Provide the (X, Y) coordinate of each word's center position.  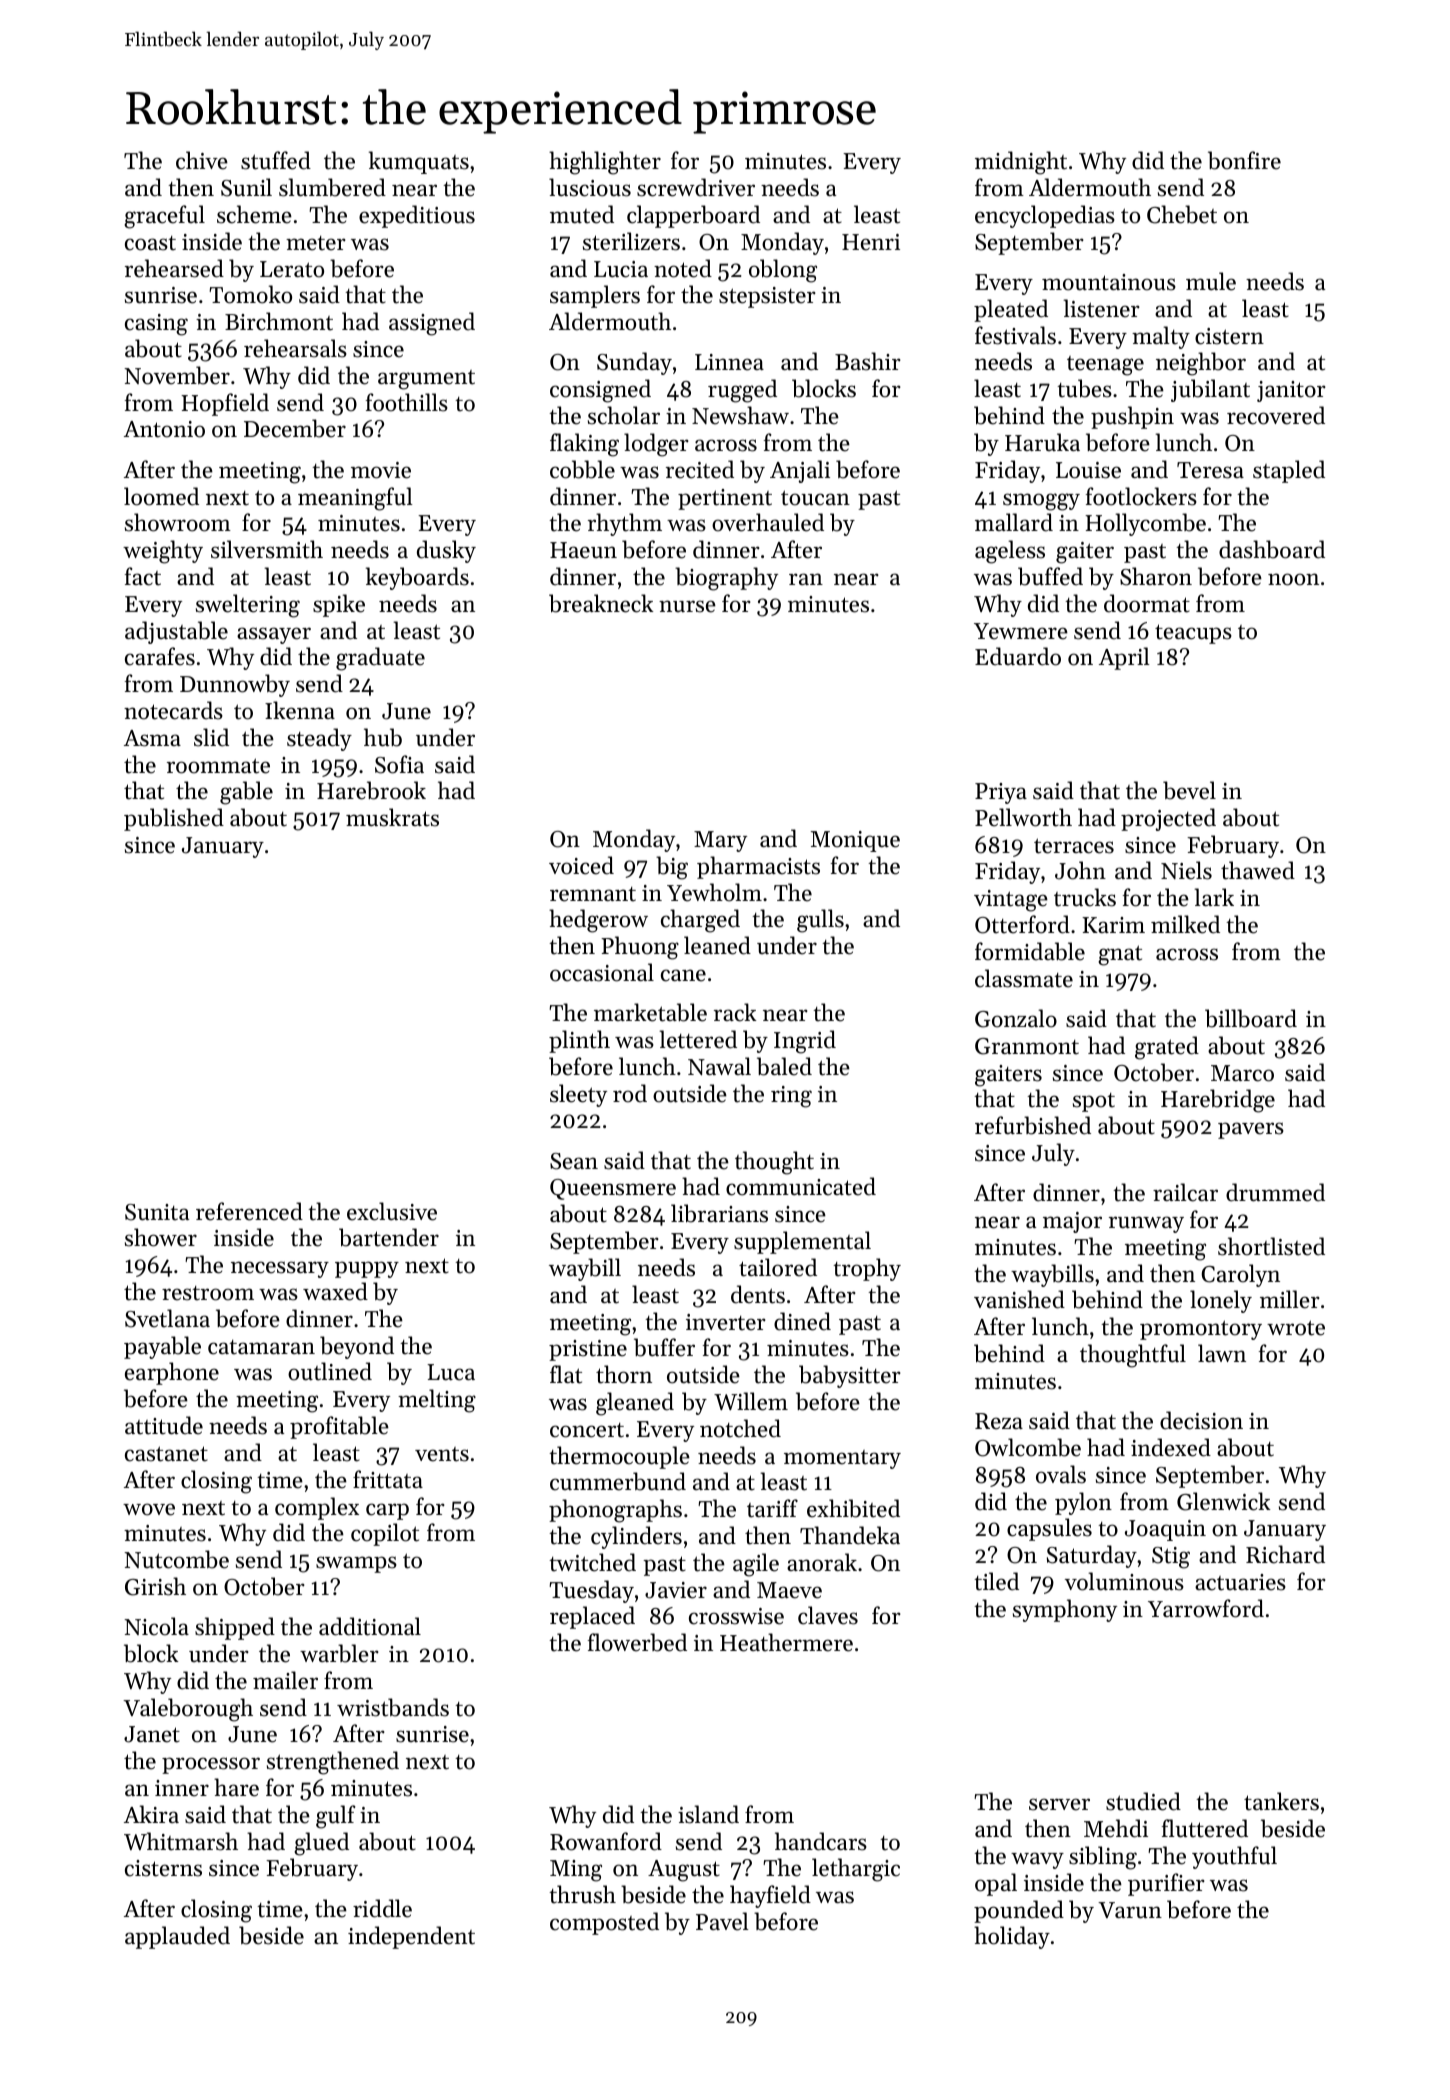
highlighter (605, 163)
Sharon (1156, 576)
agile (756, 1565)
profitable (339, 1427)
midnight (1021, 163)
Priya (1001, 793)
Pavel (722, 1921)
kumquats (419, 162)
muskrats (392, 817)
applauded (177, 1937)
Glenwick (1224, 1501)
